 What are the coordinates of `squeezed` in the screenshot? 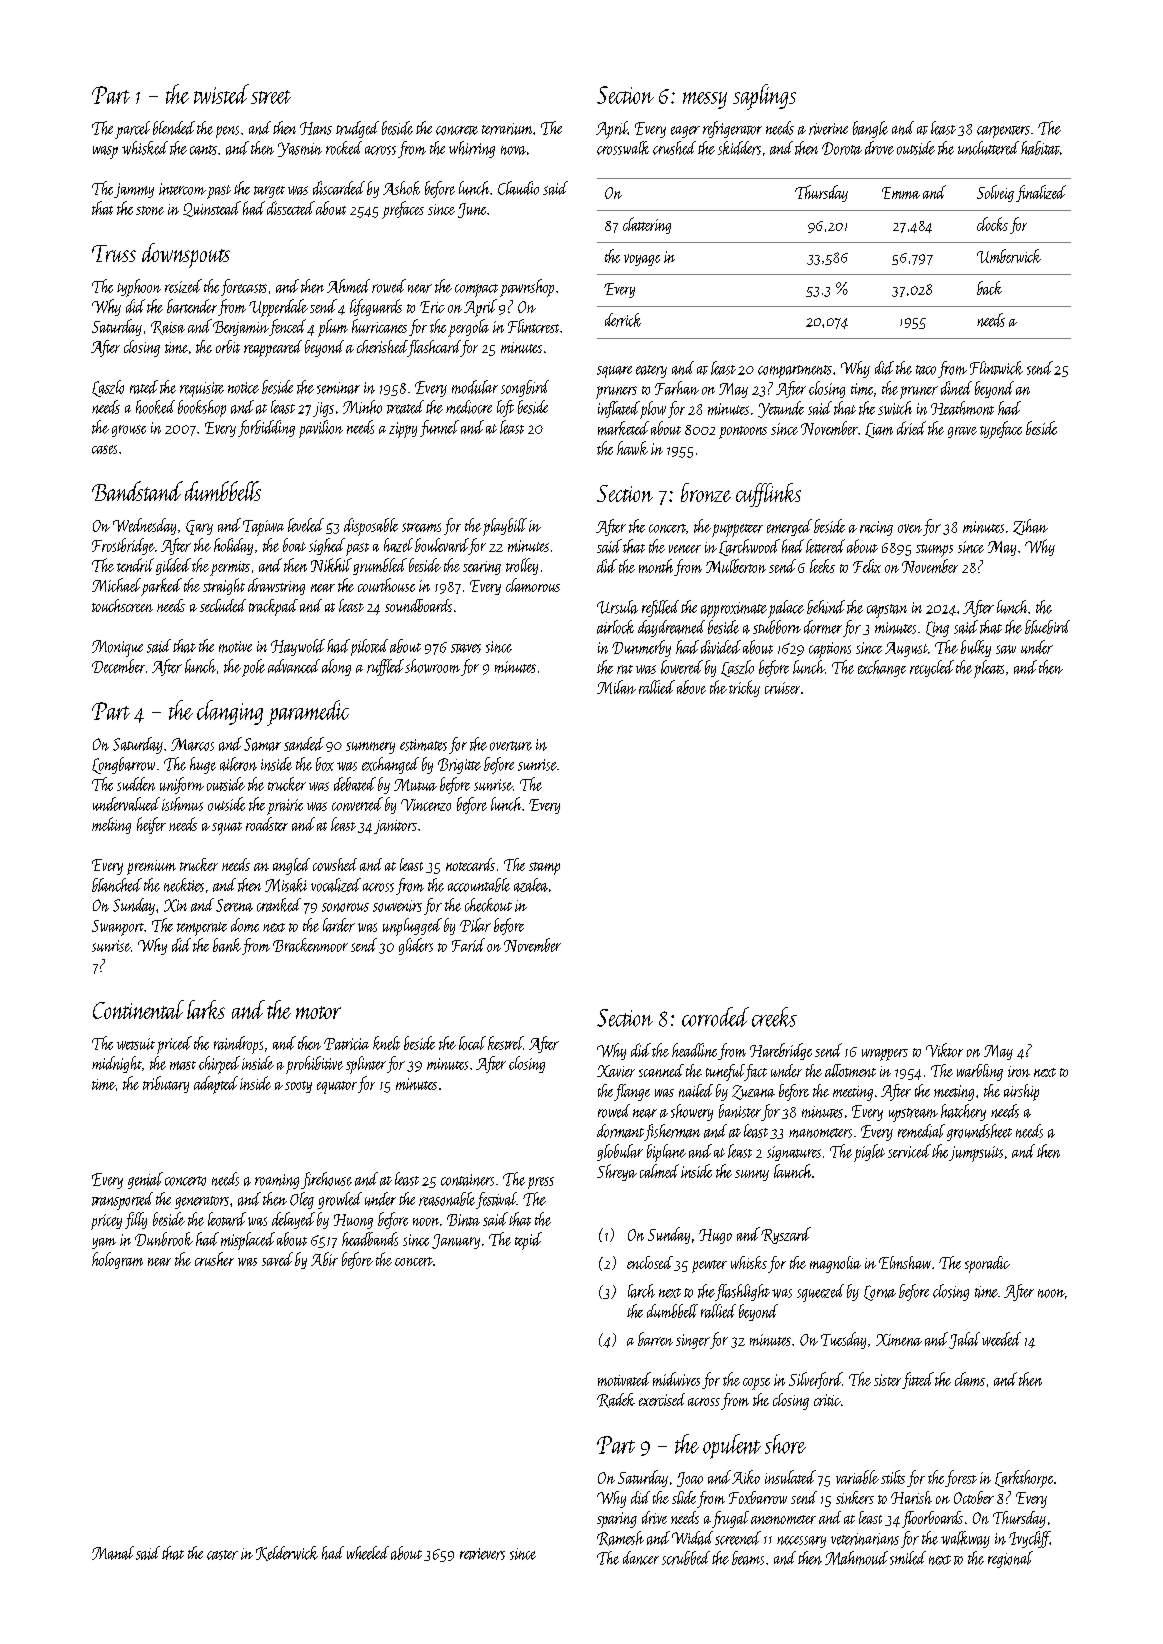 It's located at (820, 1293).
